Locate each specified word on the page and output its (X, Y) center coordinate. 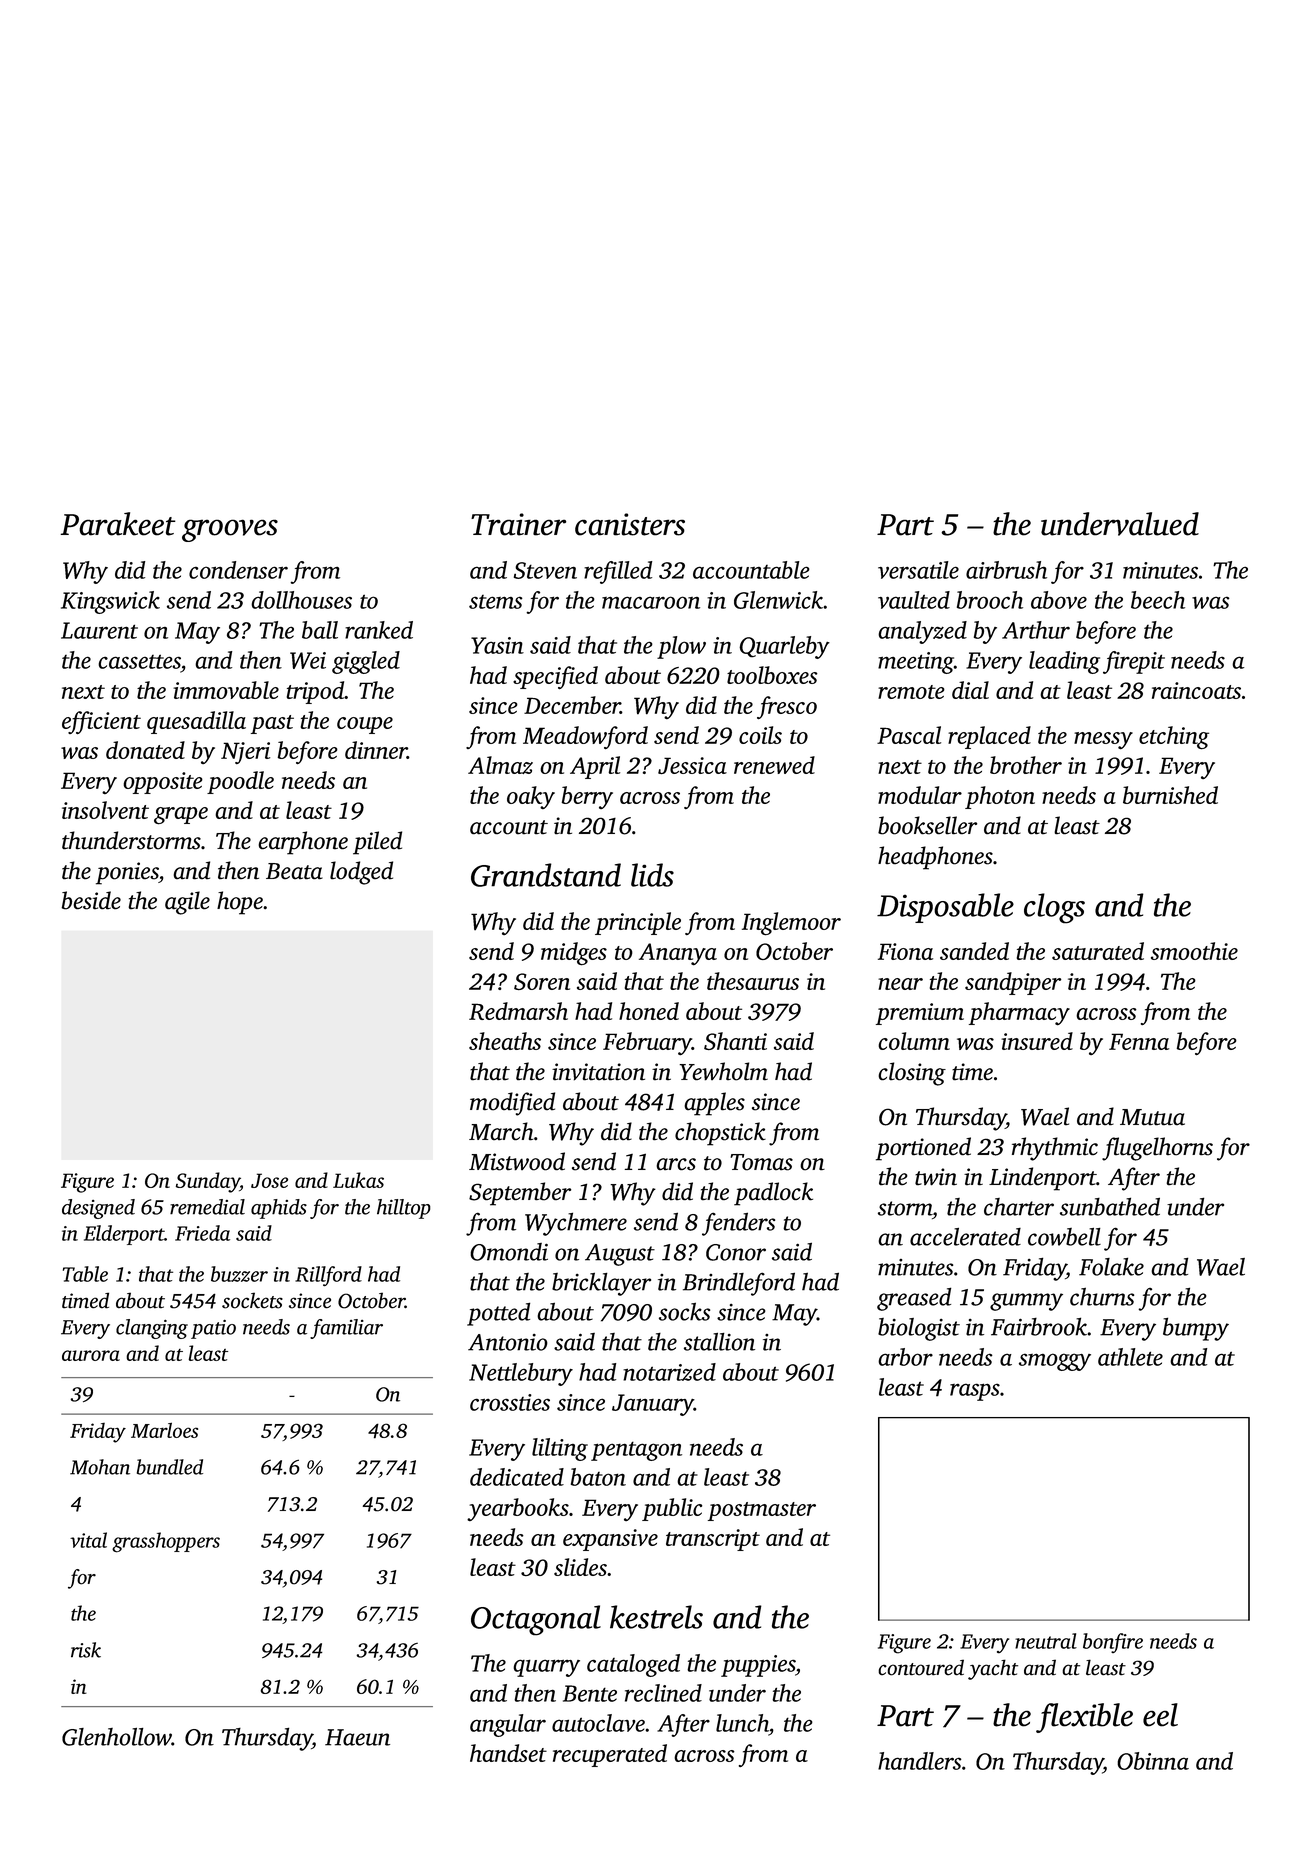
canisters (630, 524)
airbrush (1006, 570)
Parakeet (118, 524)
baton (598, 1477)
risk (86, 1650)
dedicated (517, 1477)
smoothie (1194, 951)
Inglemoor (791, 924)
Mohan (100, 1467)
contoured (921, 1667)
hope (240, 903)
